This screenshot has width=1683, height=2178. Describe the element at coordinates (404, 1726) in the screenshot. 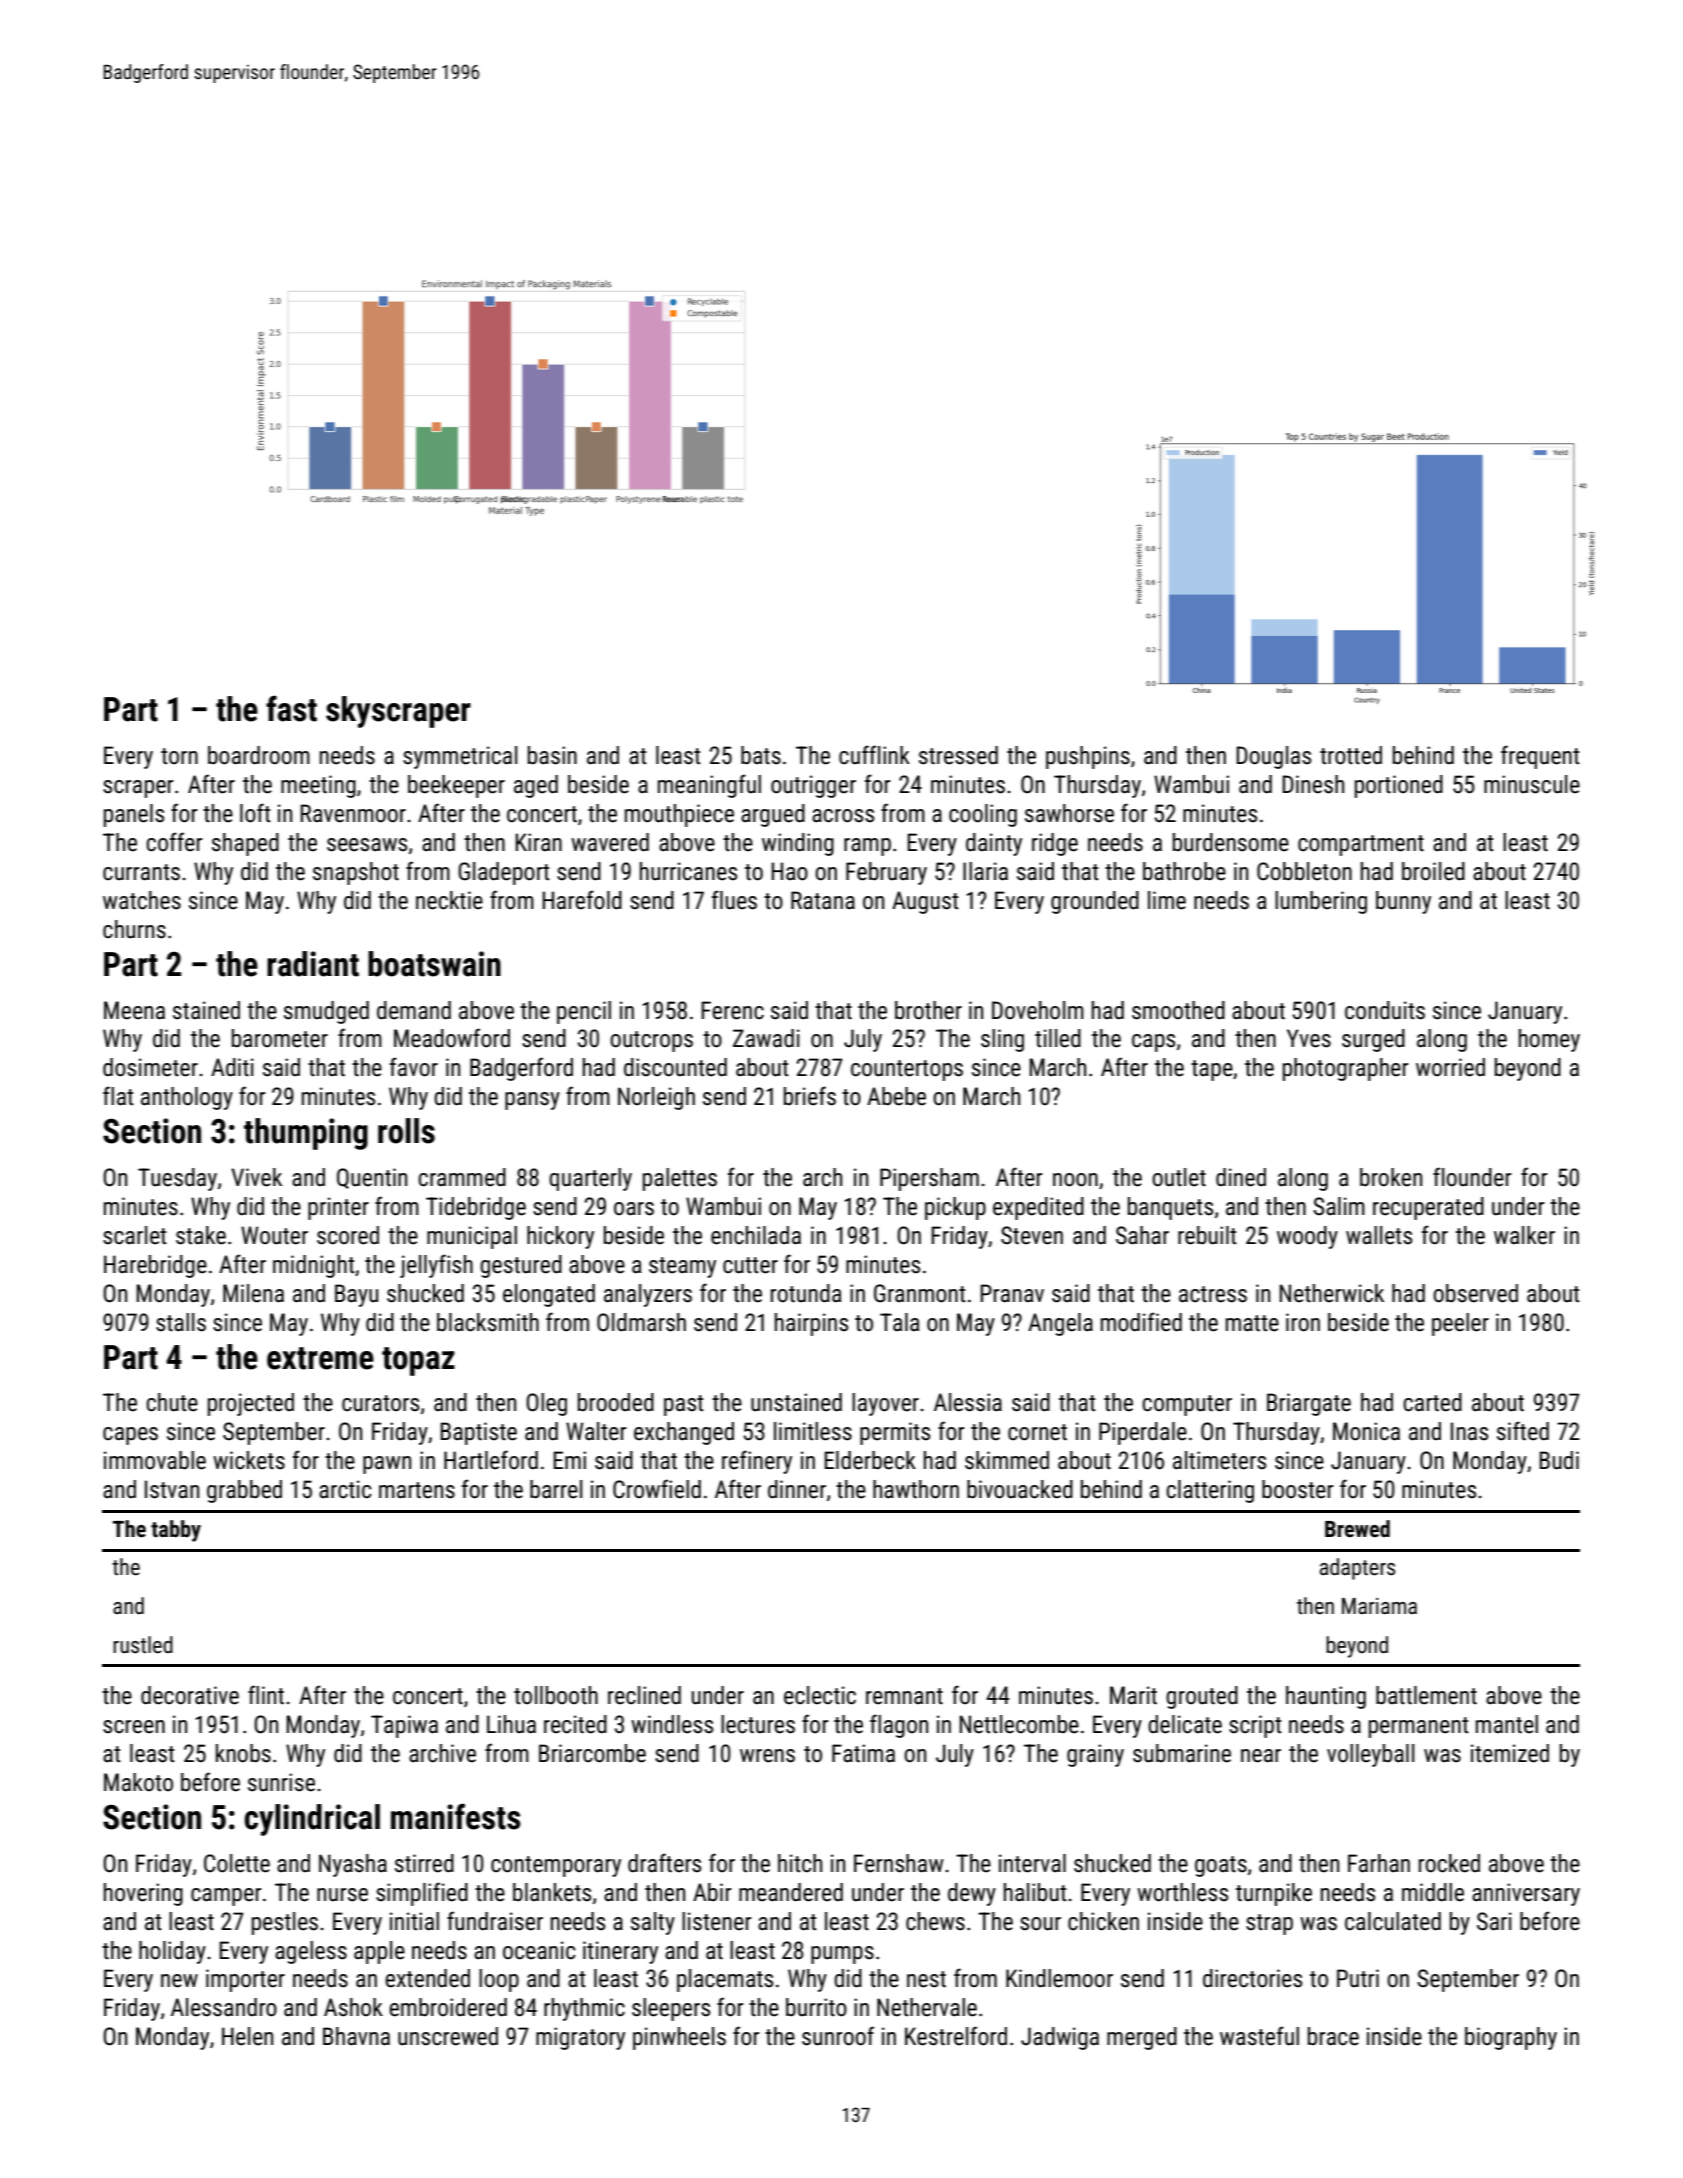

I see `Tapiwa` at that location.
